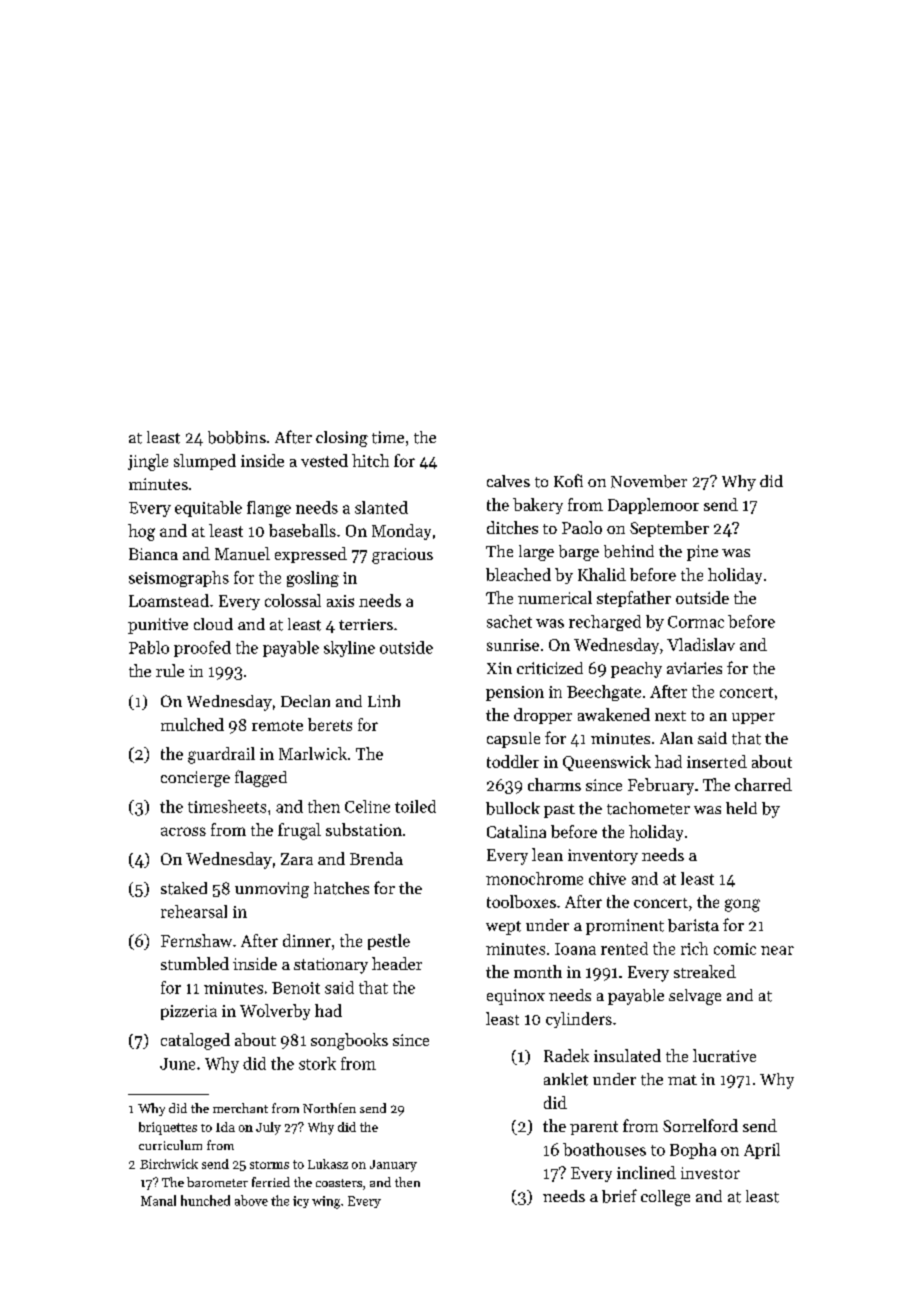 The width and height of the document is (924, 1314). Describe the element at coordinates (301, 1202) in the document. I see `icy` at that location.
